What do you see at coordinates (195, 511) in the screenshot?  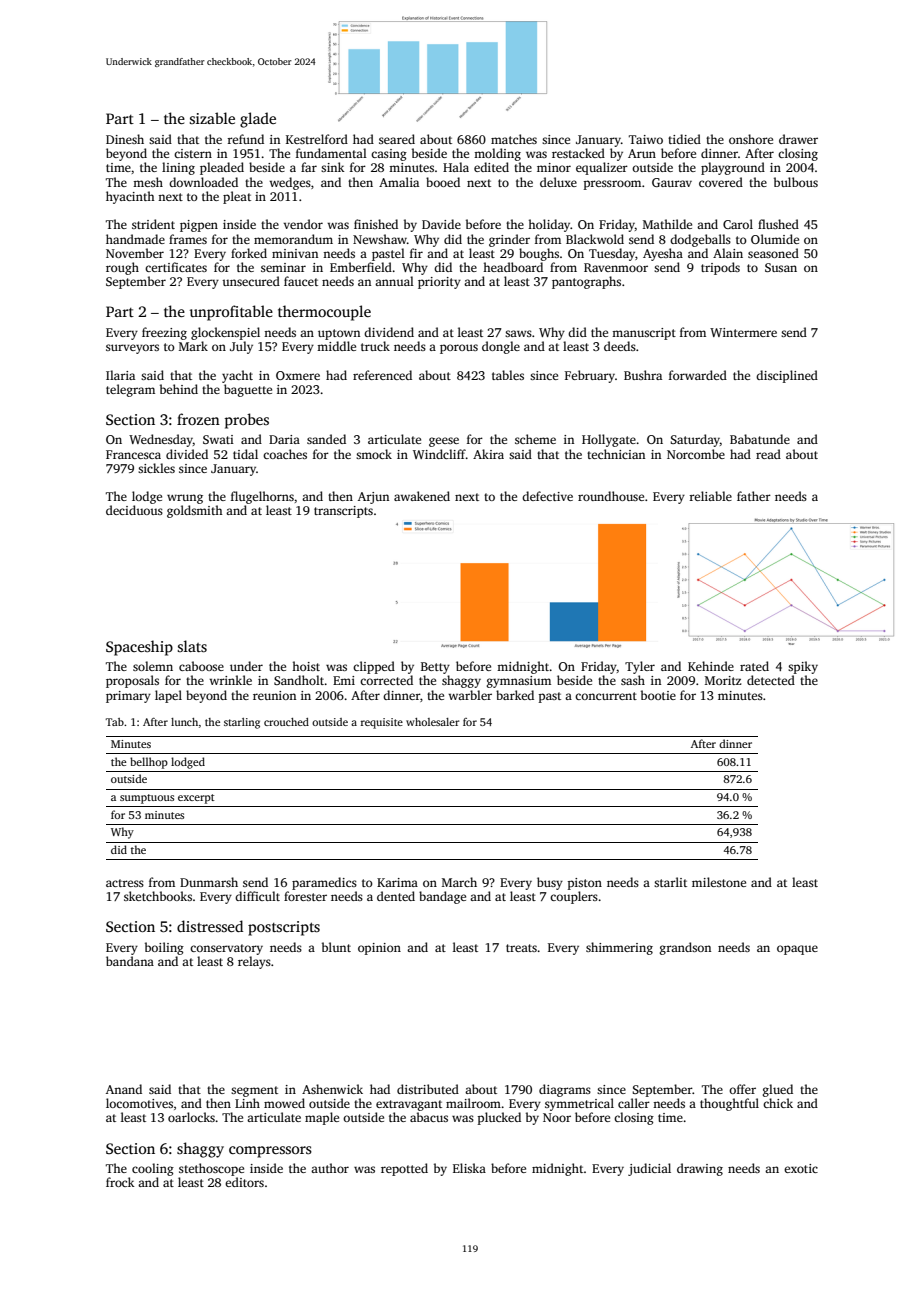 I see `goldsmith` at bounding box center [195, 511].
